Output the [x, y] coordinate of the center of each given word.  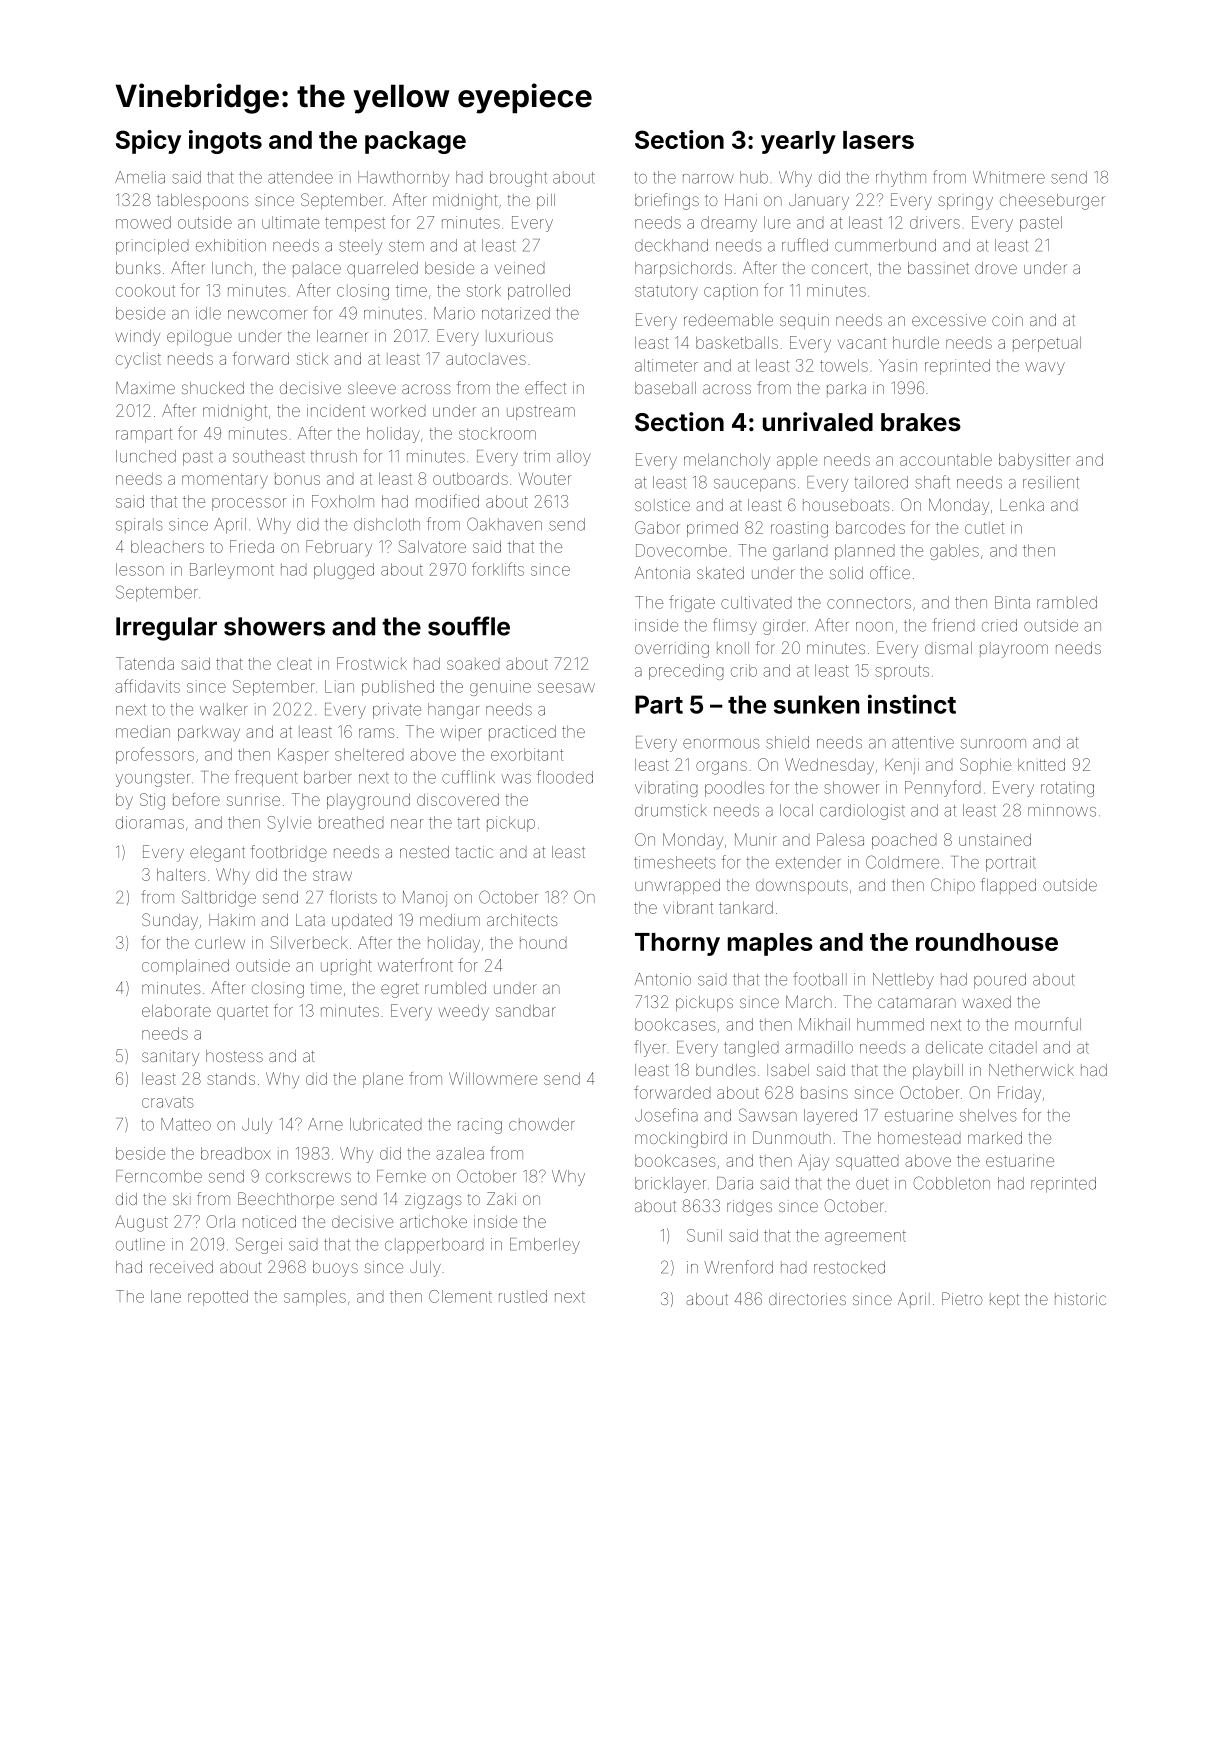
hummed [890, 1024]
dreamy [729, 224]
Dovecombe [681, 550]
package [415, 142]
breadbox [235, 1153]
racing [480, 1126]
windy [137, 338]
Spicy [148, 142]
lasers [878, 140]
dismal [948, 648]
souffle [469, 626]
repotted [218, 1298]
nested [424, 852]
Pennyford [943, 788]
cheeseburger [1052, 202]
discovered [458, 800]
